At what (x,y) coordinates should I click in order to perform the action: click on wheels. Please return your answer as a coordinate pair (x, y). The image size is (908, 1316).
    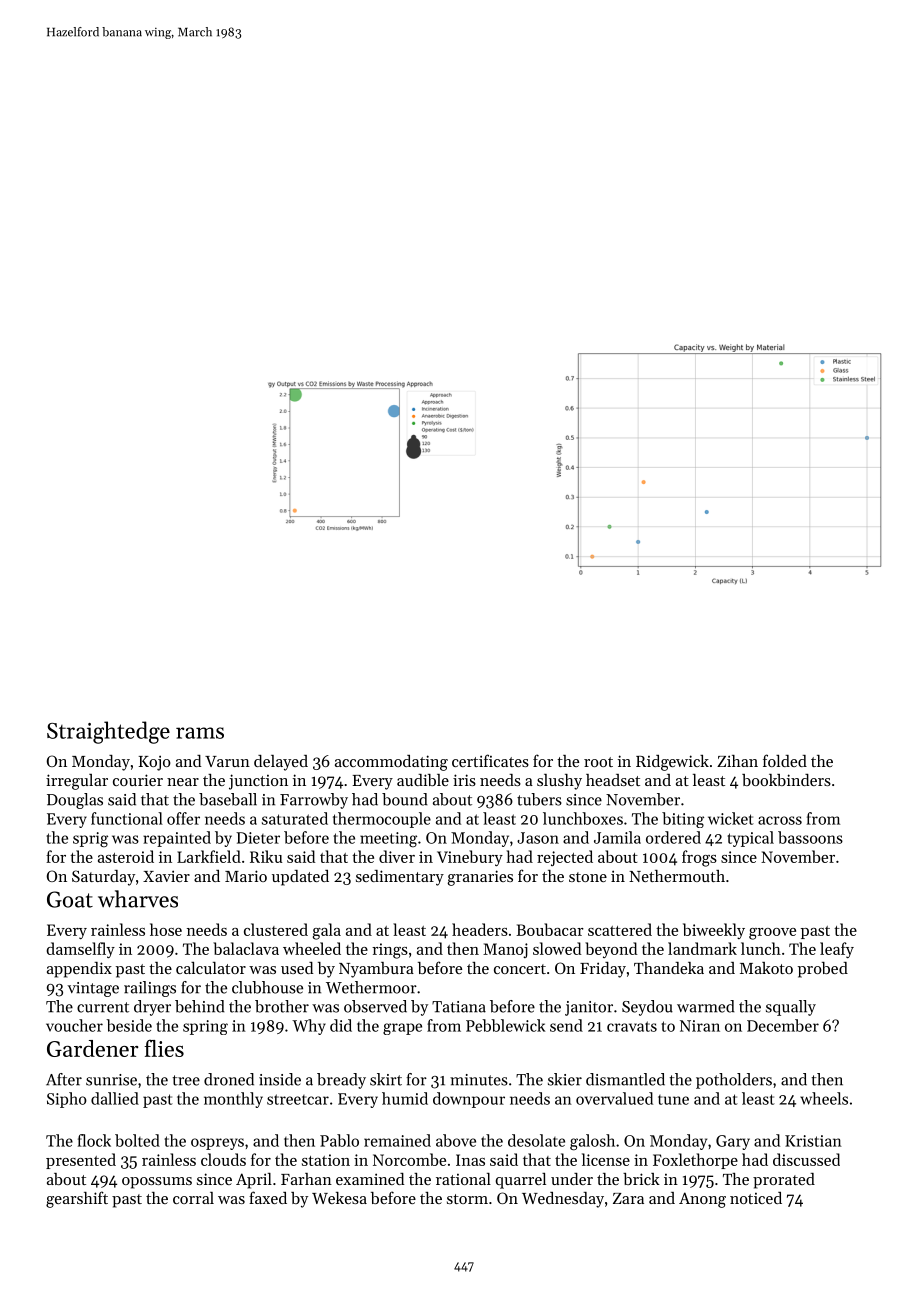
    Looking at the image, I should click on (824, 1098).
